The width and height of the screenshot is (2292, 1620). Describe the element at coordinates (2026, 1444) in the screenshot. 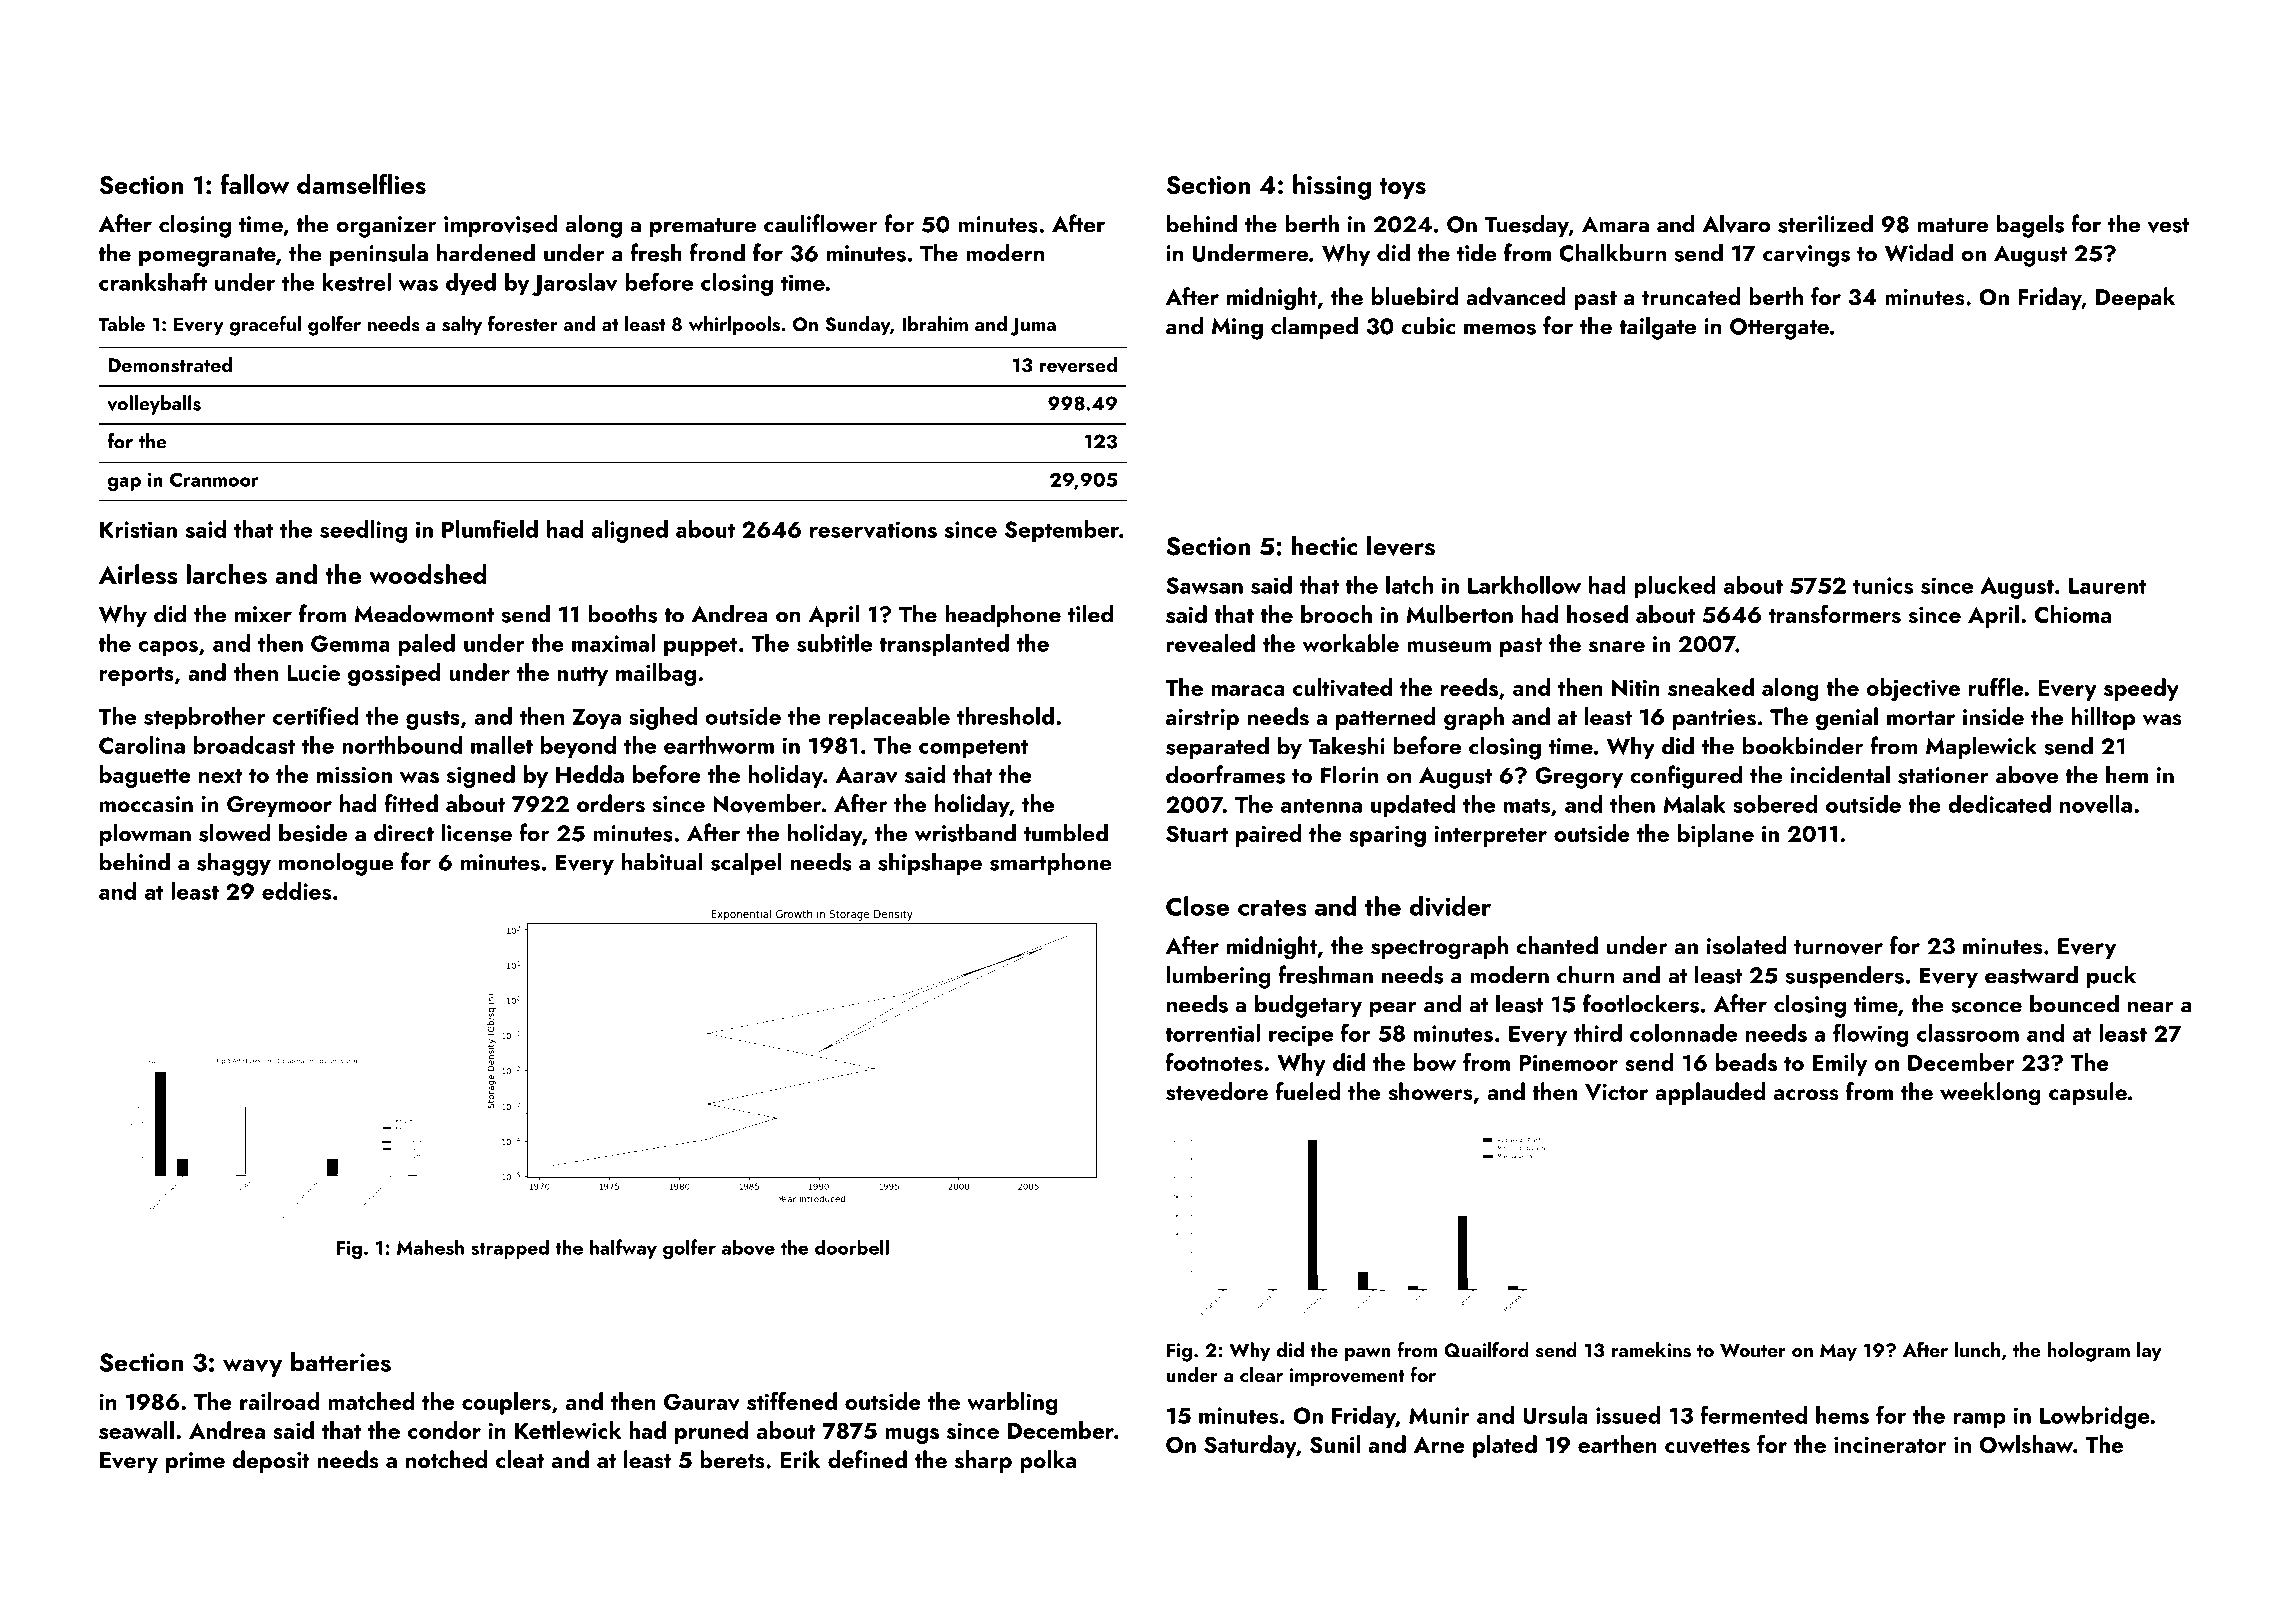

I see `Owlshaw` at that location.
